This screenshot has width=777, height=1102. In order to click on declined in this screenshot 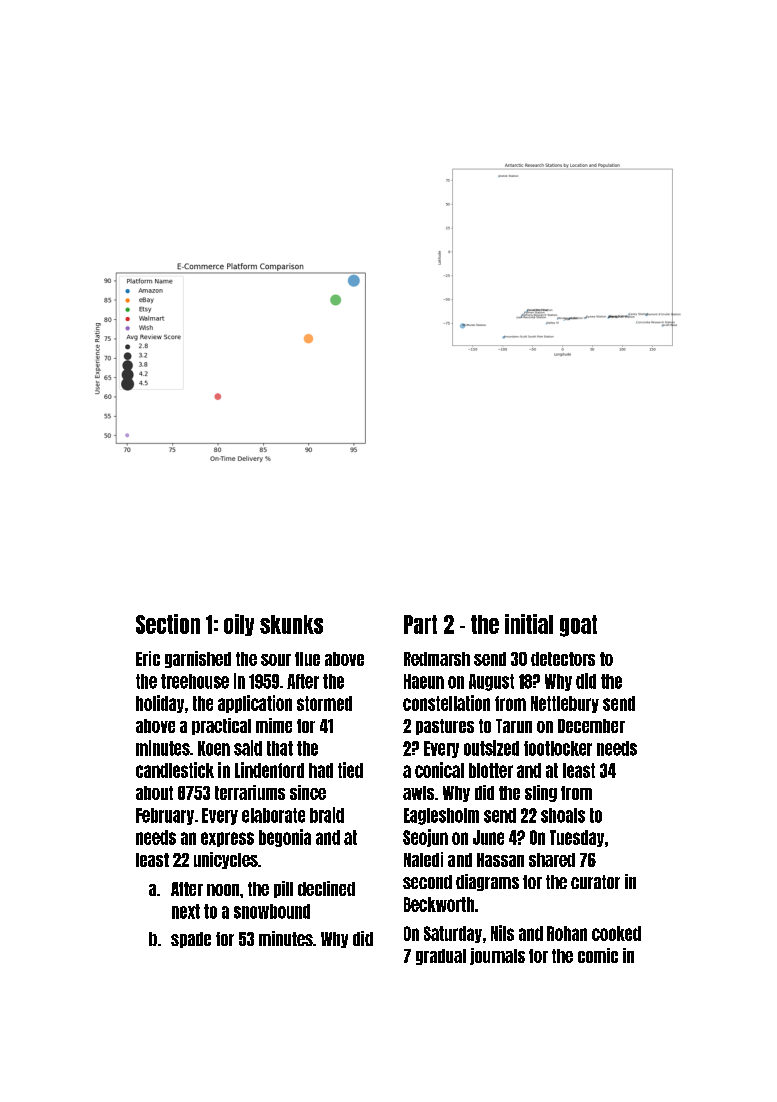, I will do `click(326, 888)`.
